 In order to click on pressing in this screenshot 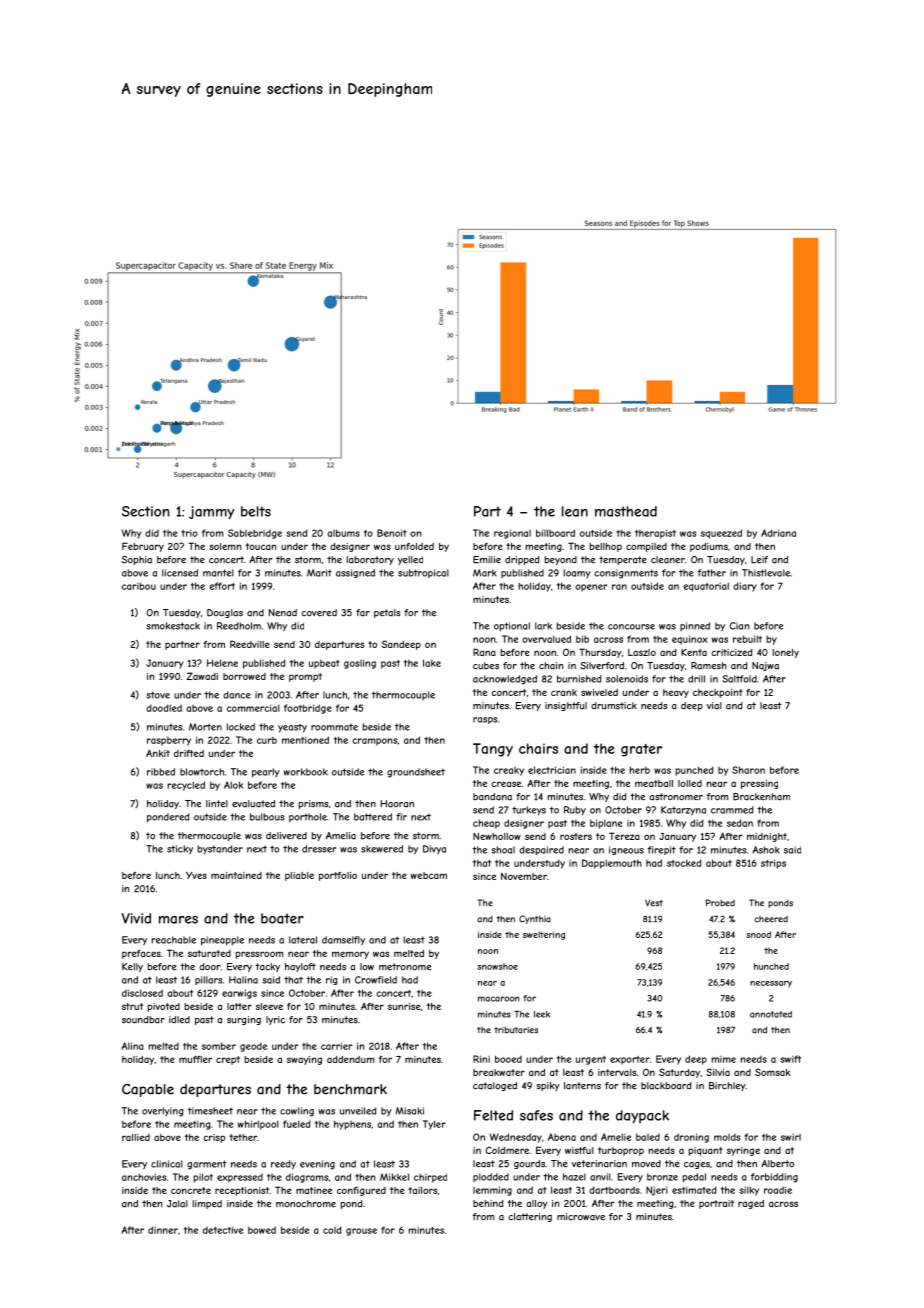, I will do `click(759, 784)`.
